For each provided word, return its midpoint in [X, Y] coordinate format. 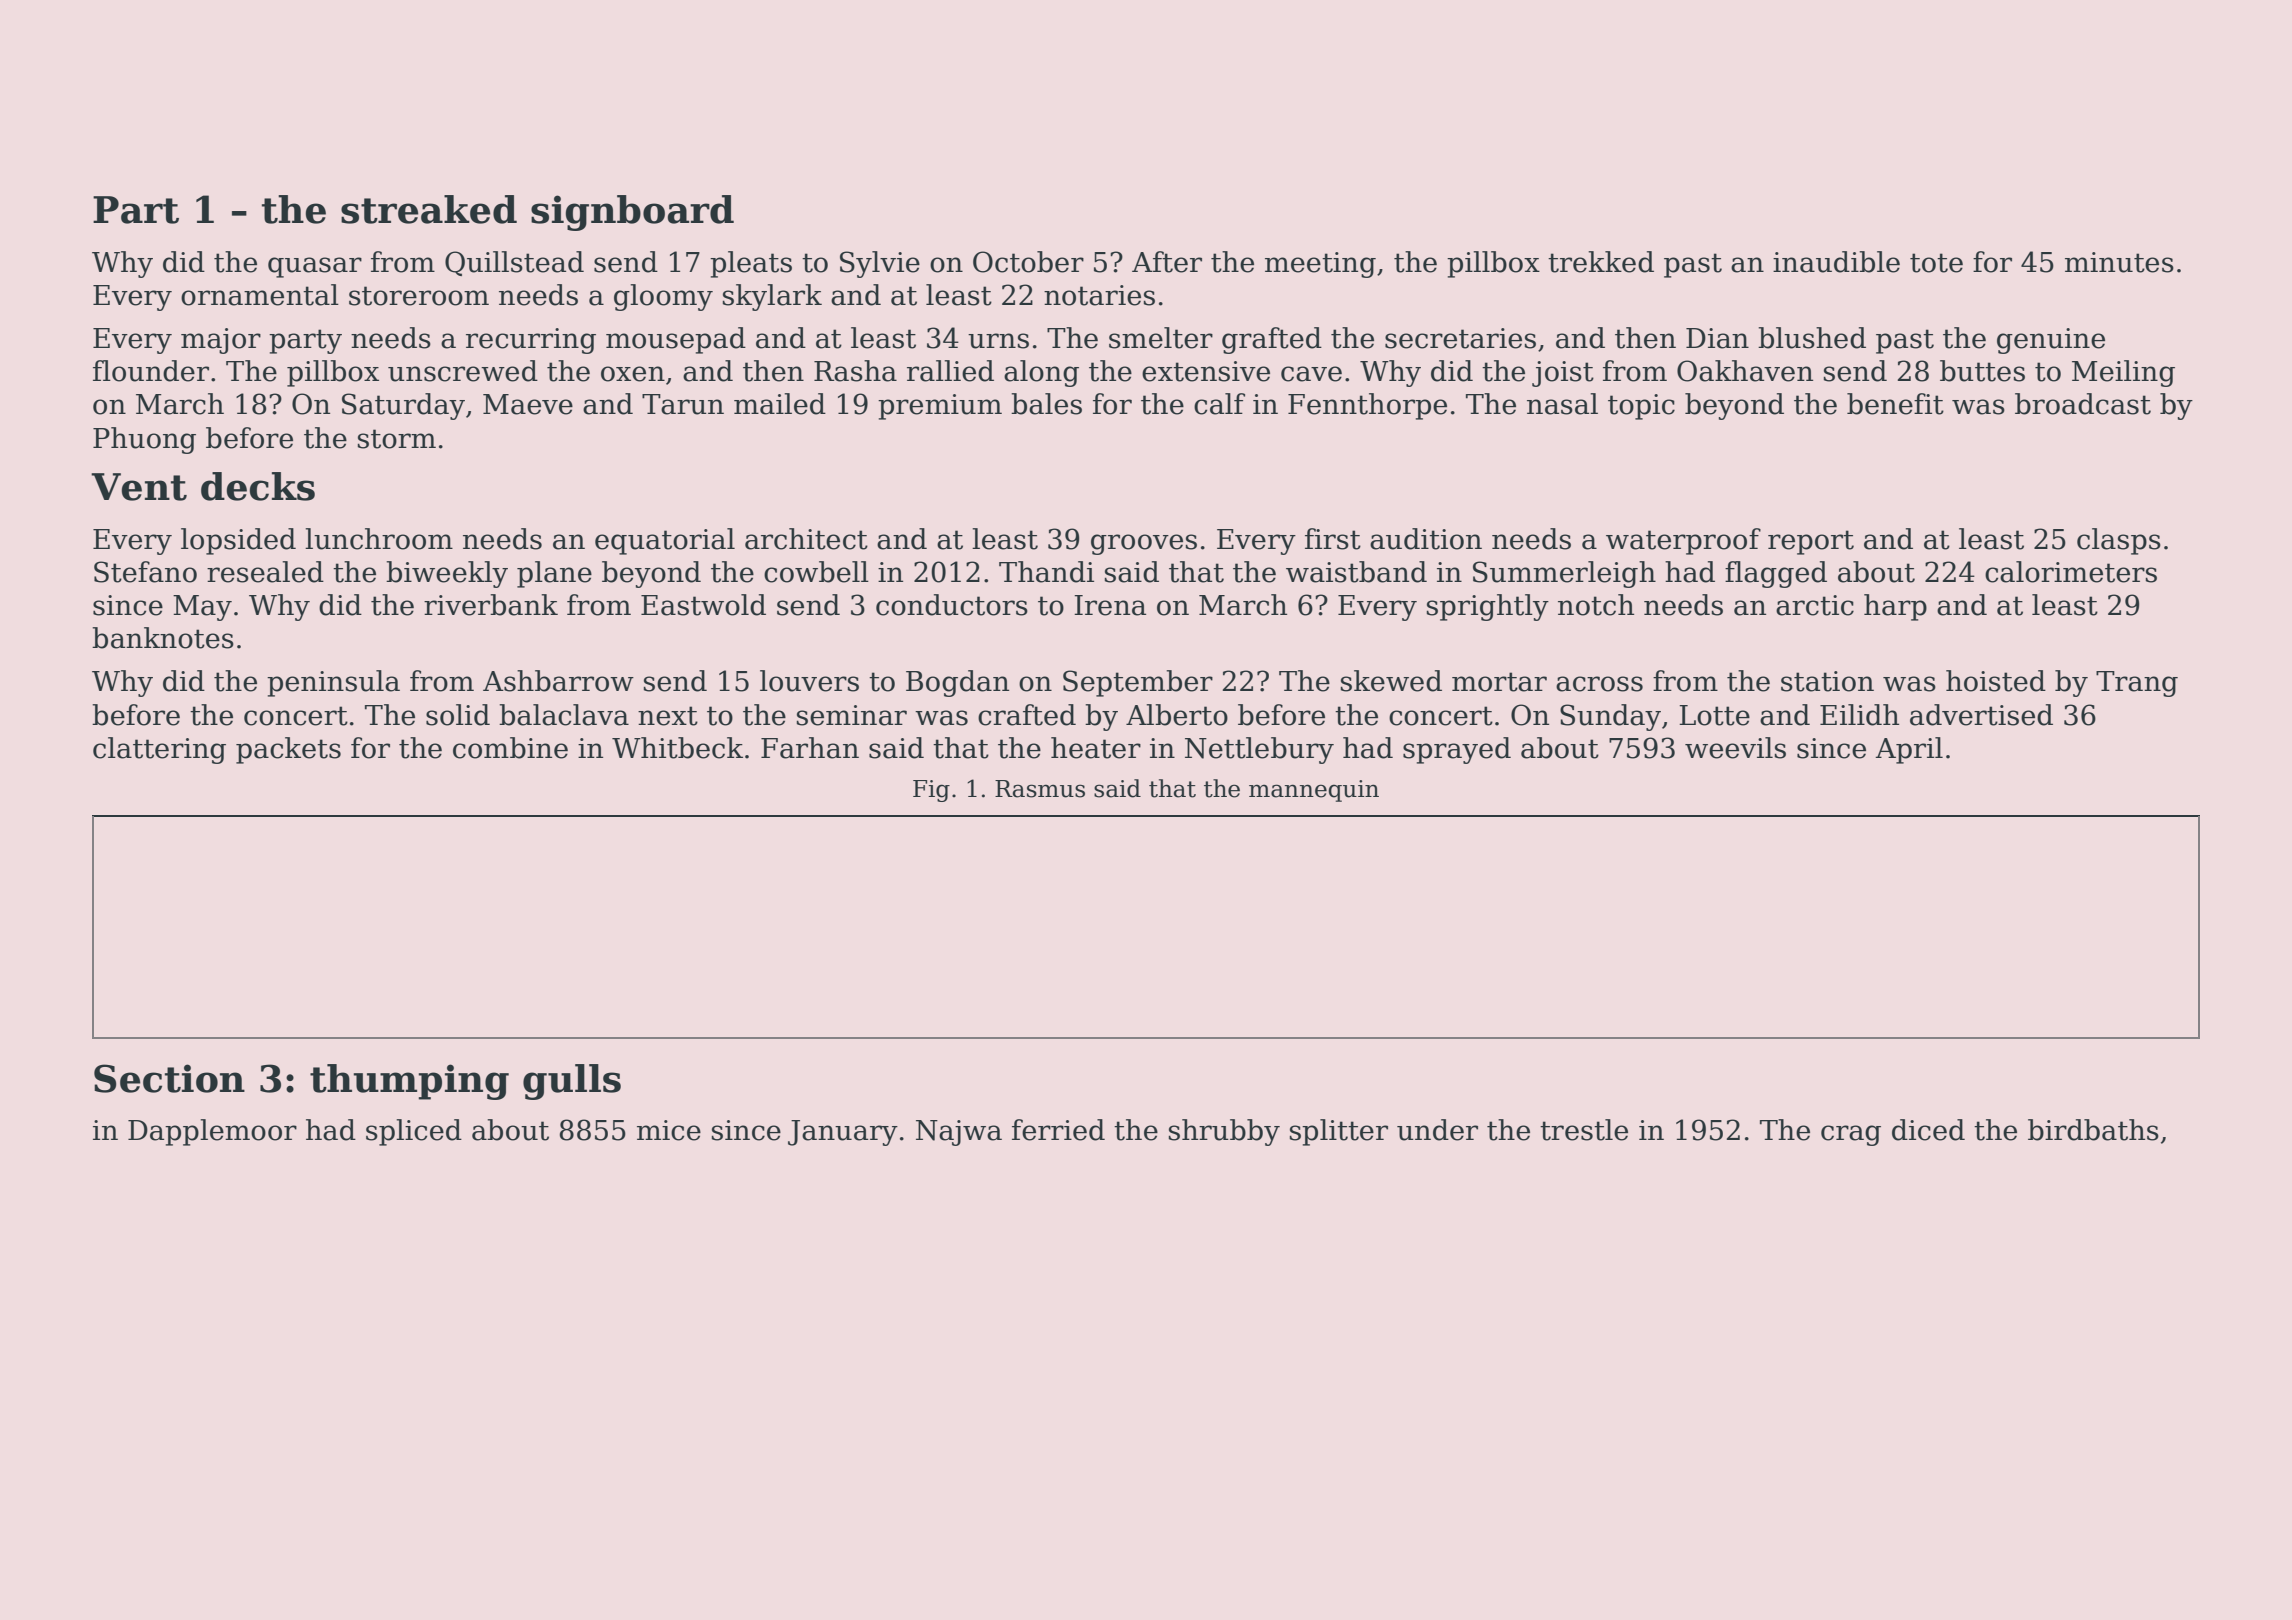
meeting [1320, 265]
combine [510, 748]
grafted [1272, 340]
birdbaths [2093, 1130]
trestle [1584, 1130]
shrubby [1224, 1132]
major [221, 341]
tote [1936, 263]
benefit [1895, 404]
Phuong [144, 440]
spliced [414, 1132]
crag [1851, 1135]
